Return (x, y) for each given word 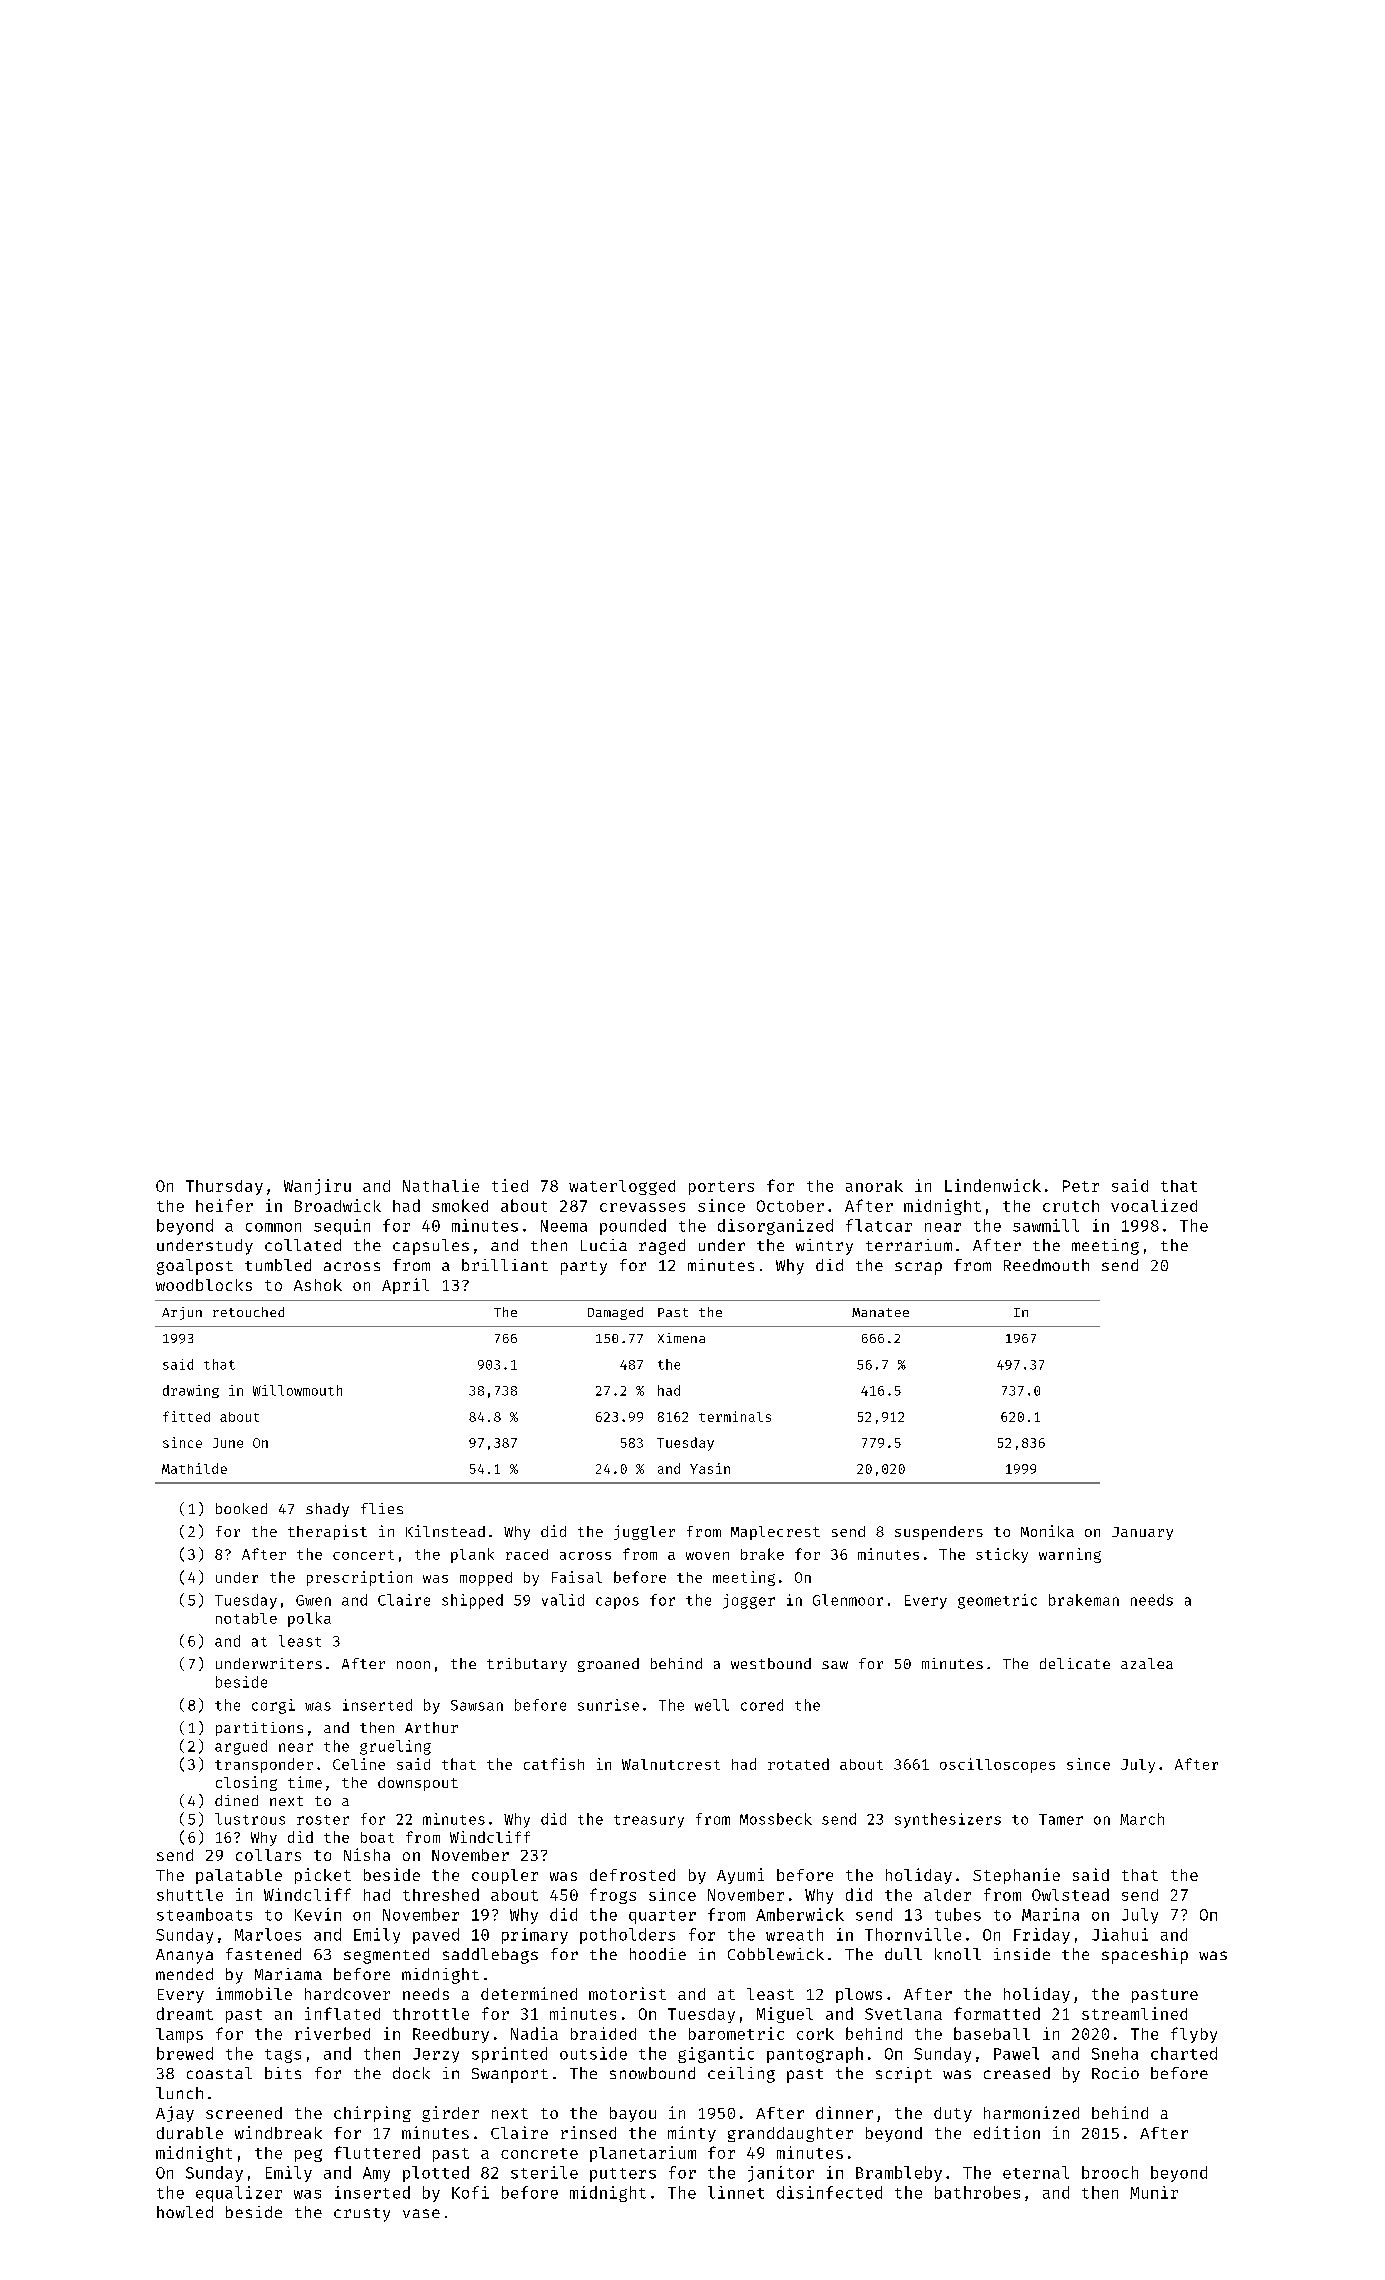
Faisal (577, 1577)
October (790, 1206)
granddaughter (790, 2134)
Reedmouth (1046, 1265)
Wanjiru (317, 1187)
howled (185, 2212)
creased (1017, 2073)
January (1142, 1533)
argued (241, 1747)
